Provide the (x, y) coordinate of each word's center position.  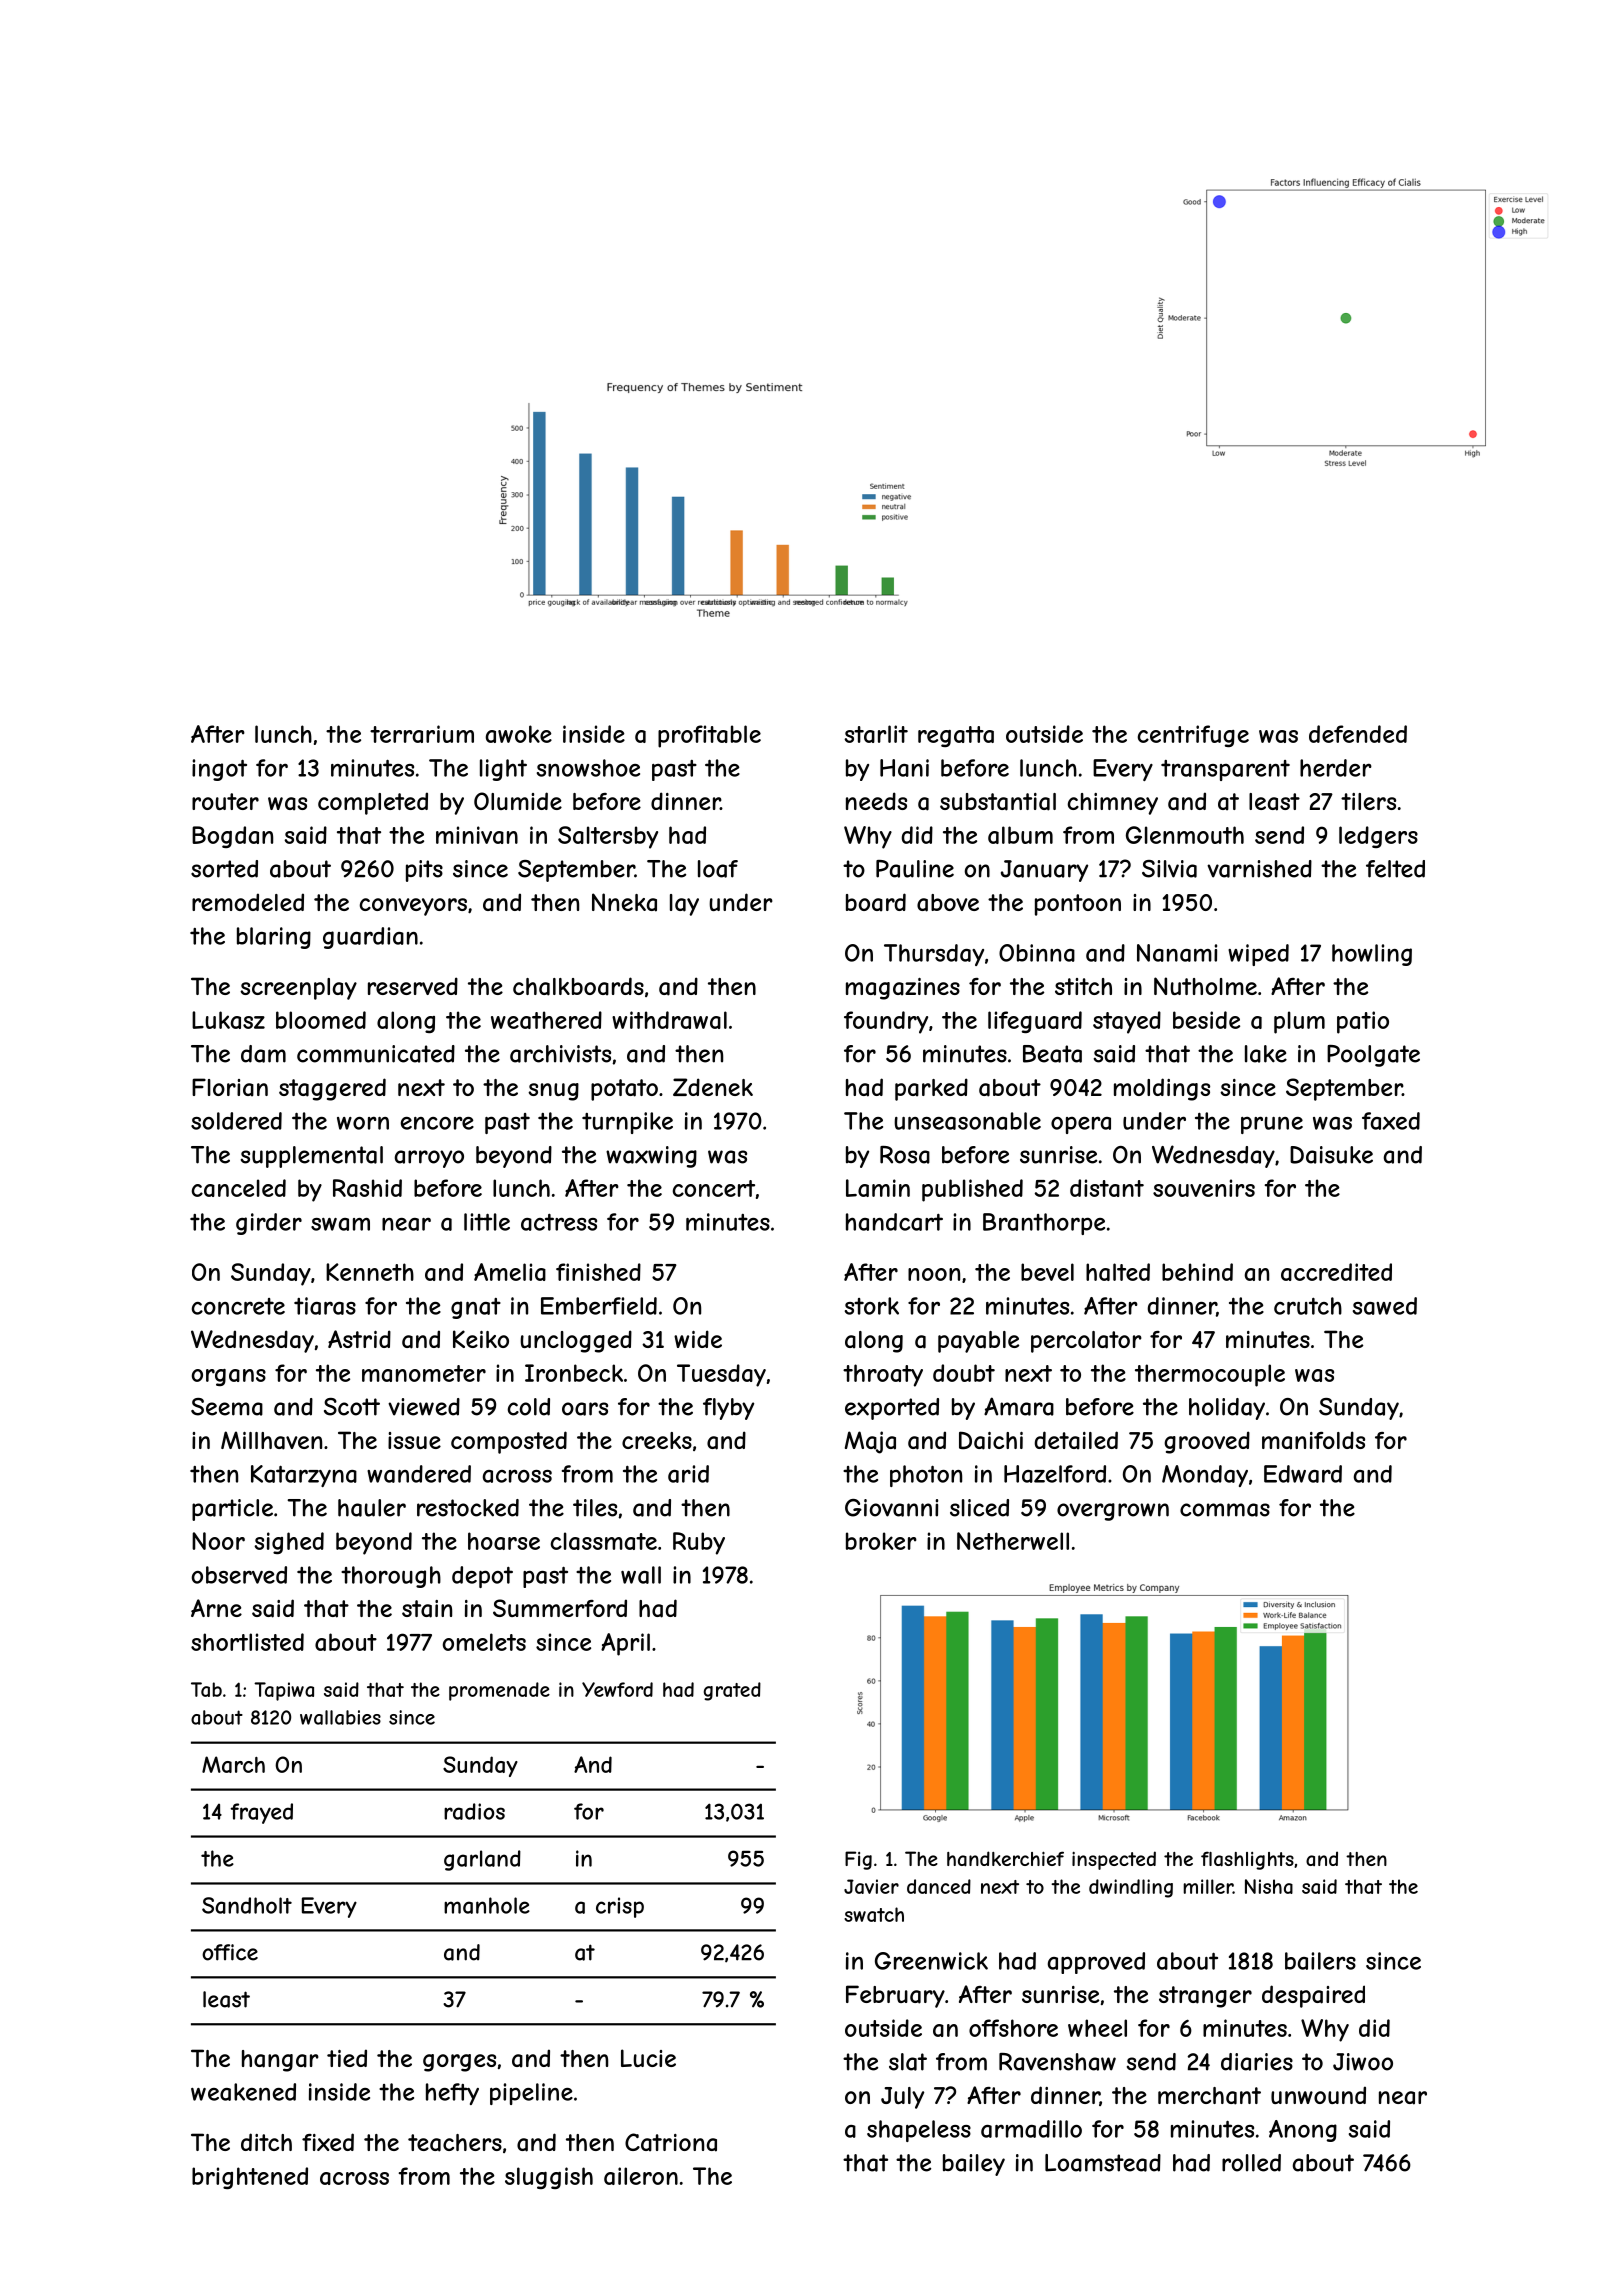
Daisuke (1331, 1155)
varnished (1259, 869)
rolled (1251, 2163)
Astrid (359, 1339)
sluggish (549, 2178)
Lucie (648, 2058)
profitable (709, 736)
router (225, 801)
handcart (894, 1222)
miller (1208, 1886)
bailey (974, 2165)
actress (559, 1222)
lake (1266, 1054)
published (972, 1190)
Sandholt (247, 1905)
